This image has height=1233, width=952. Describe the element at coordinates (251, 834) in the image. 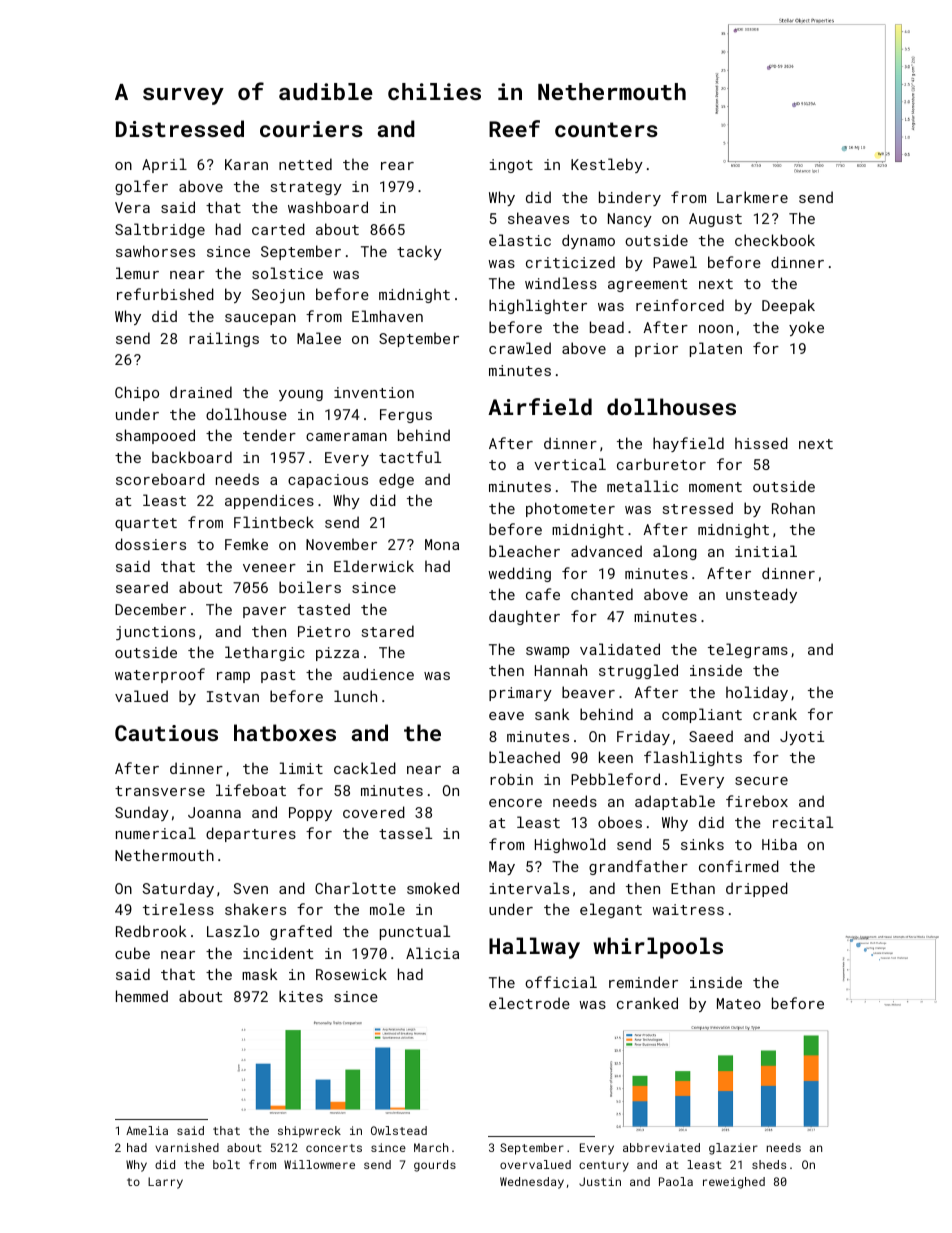

I see `departures` at that location.
